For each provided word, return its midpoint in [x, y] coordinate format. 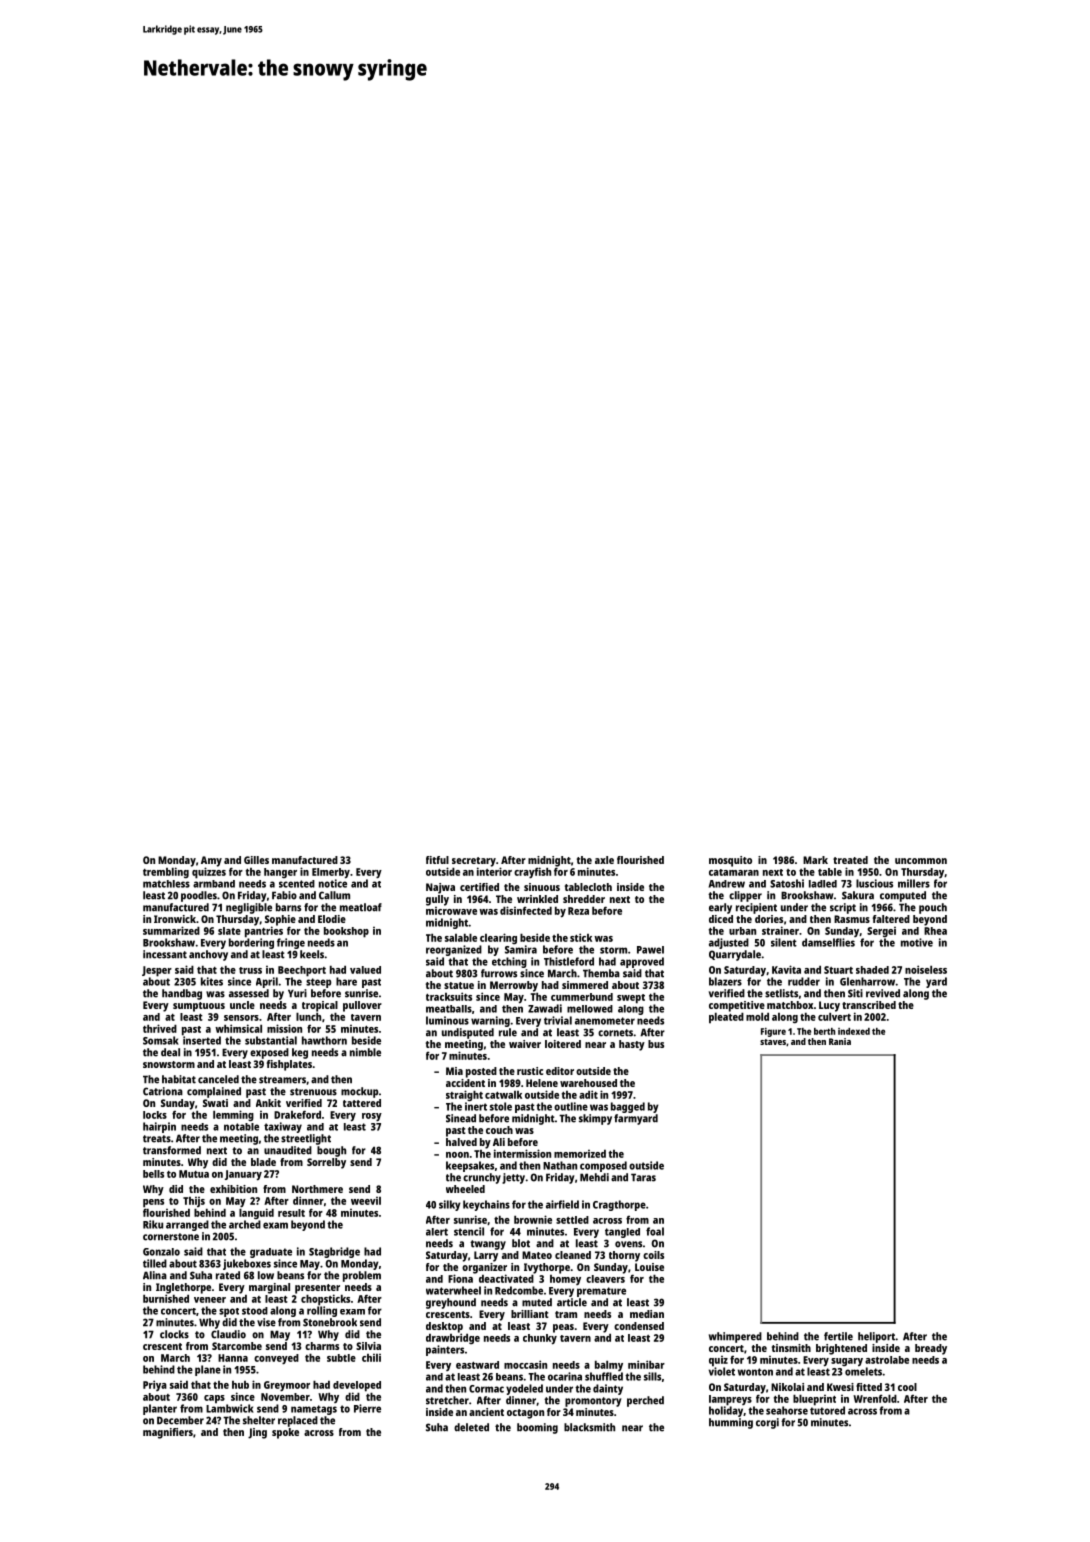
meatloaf [361, 907]
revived [883, 993]
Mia [454, 1071]
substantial [271, 1040]
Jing [257, 1433]
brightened [841, 1349]
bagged [628, 1107]
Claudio [228, 1334]
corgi [767, 1423]
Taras [643, 1177]
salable [461, 937]
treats [157, 1139]
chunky [540, 1339]
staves [773, 1042]
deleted [471, 1427]
